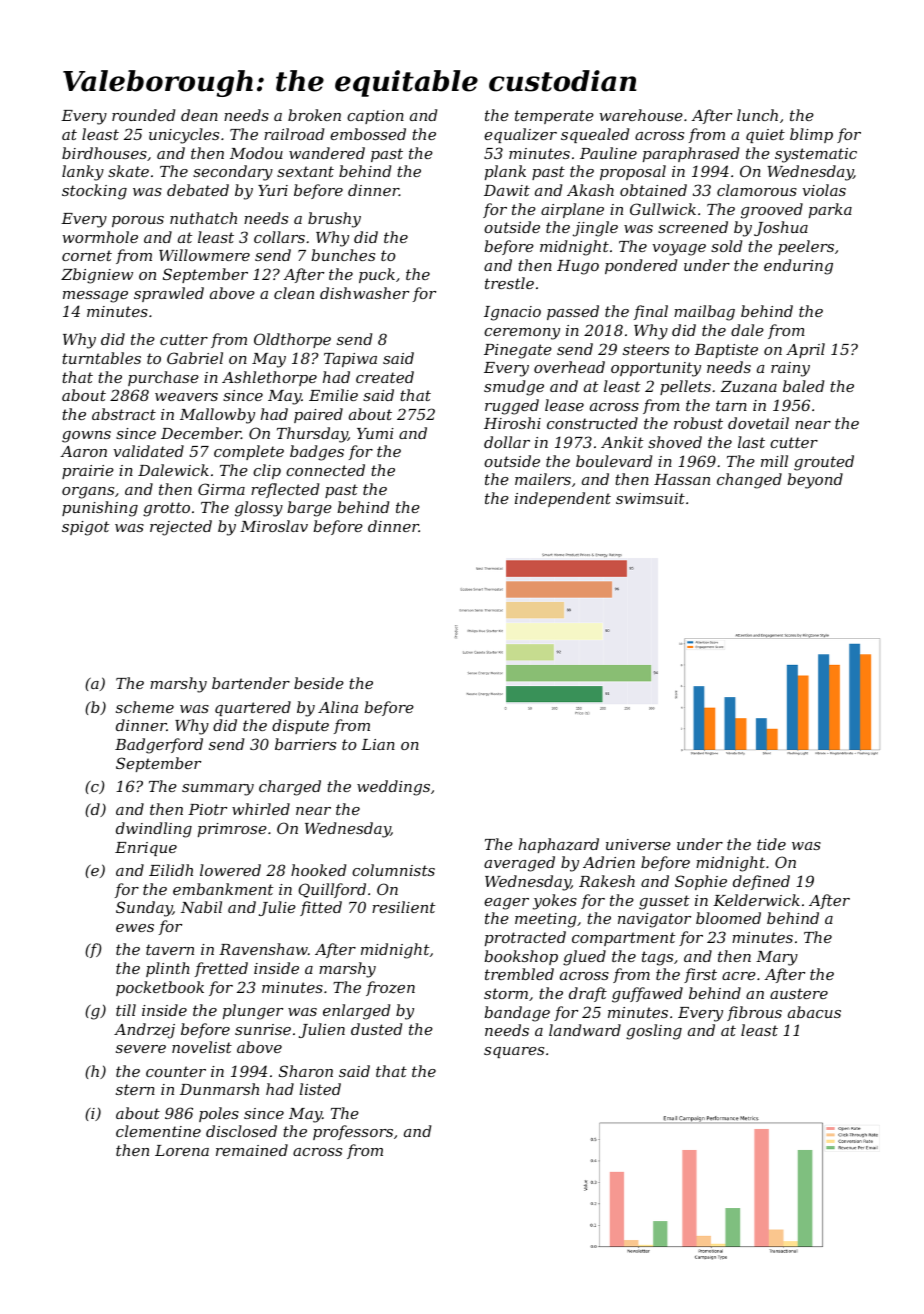  What do you see at coordinates (691, 154) in the screenshot?
I see `paraphrased` at bounding box center [691, 154].
